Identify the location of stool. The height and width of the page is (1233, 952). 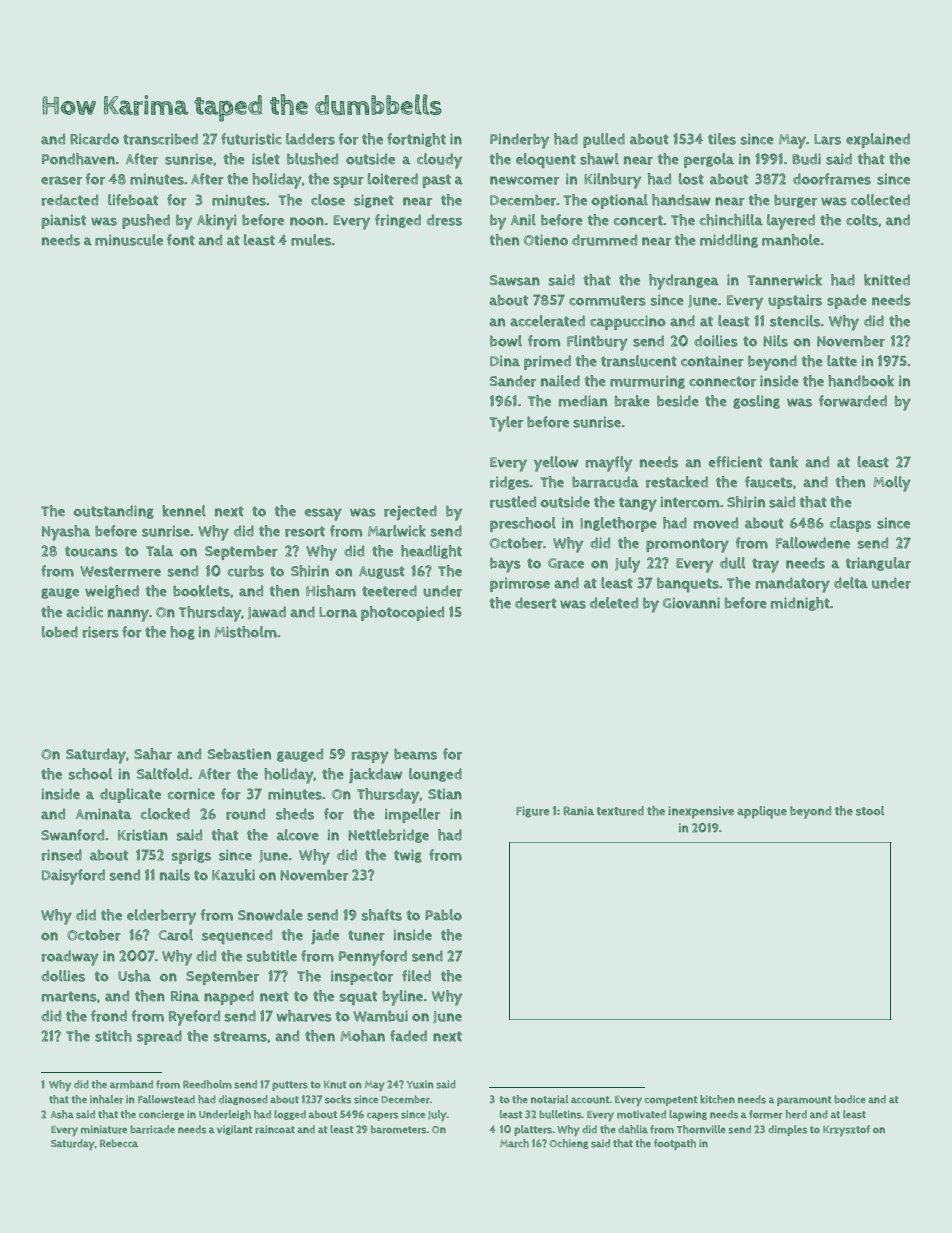
(870, 811).
